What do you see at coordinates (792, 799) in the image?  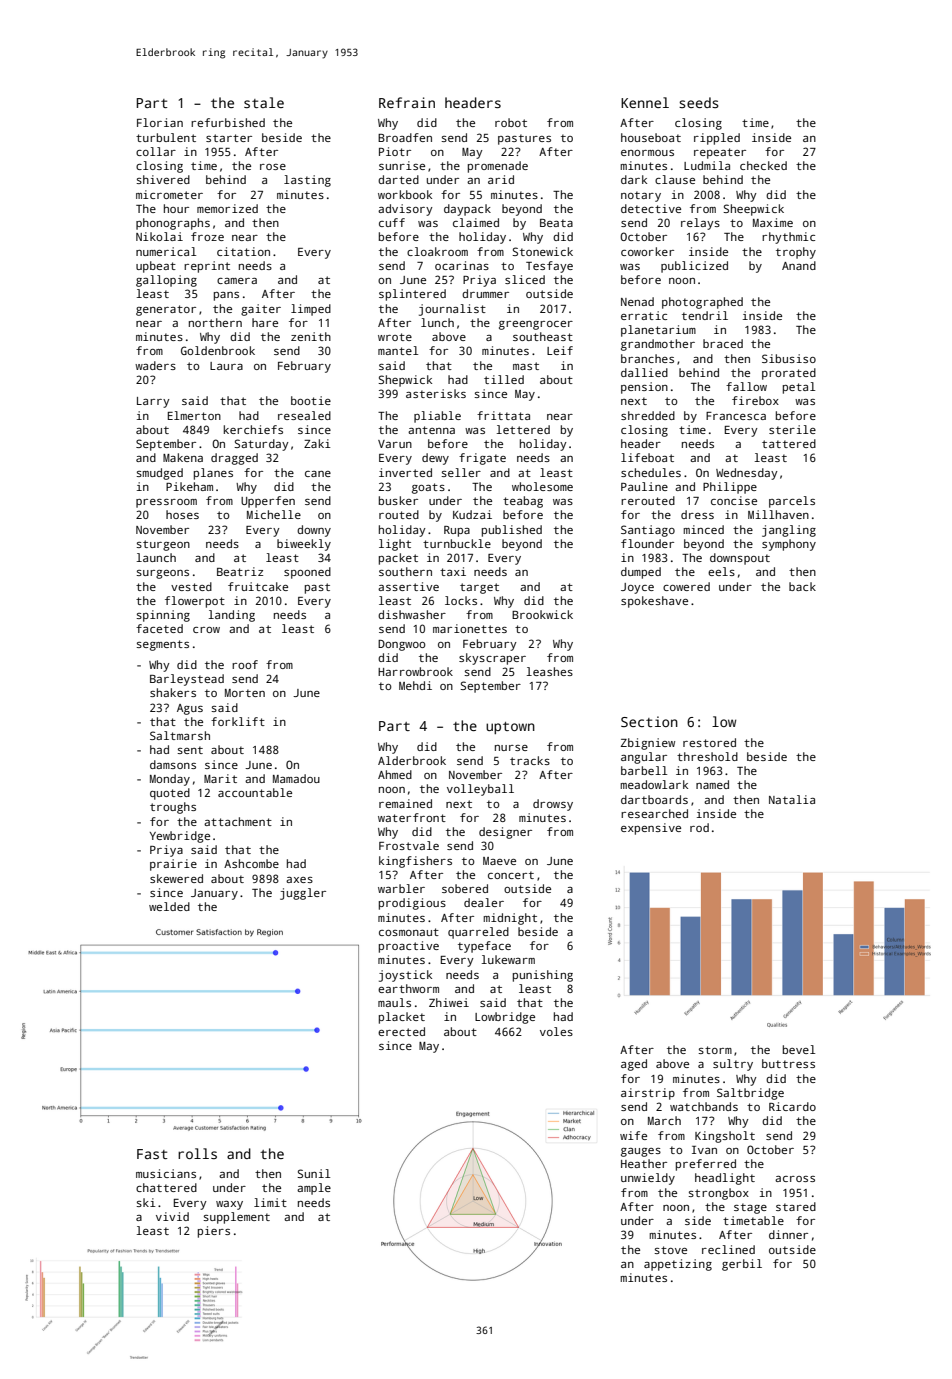 I see `Natalia` at bounding box center [792, 799].
